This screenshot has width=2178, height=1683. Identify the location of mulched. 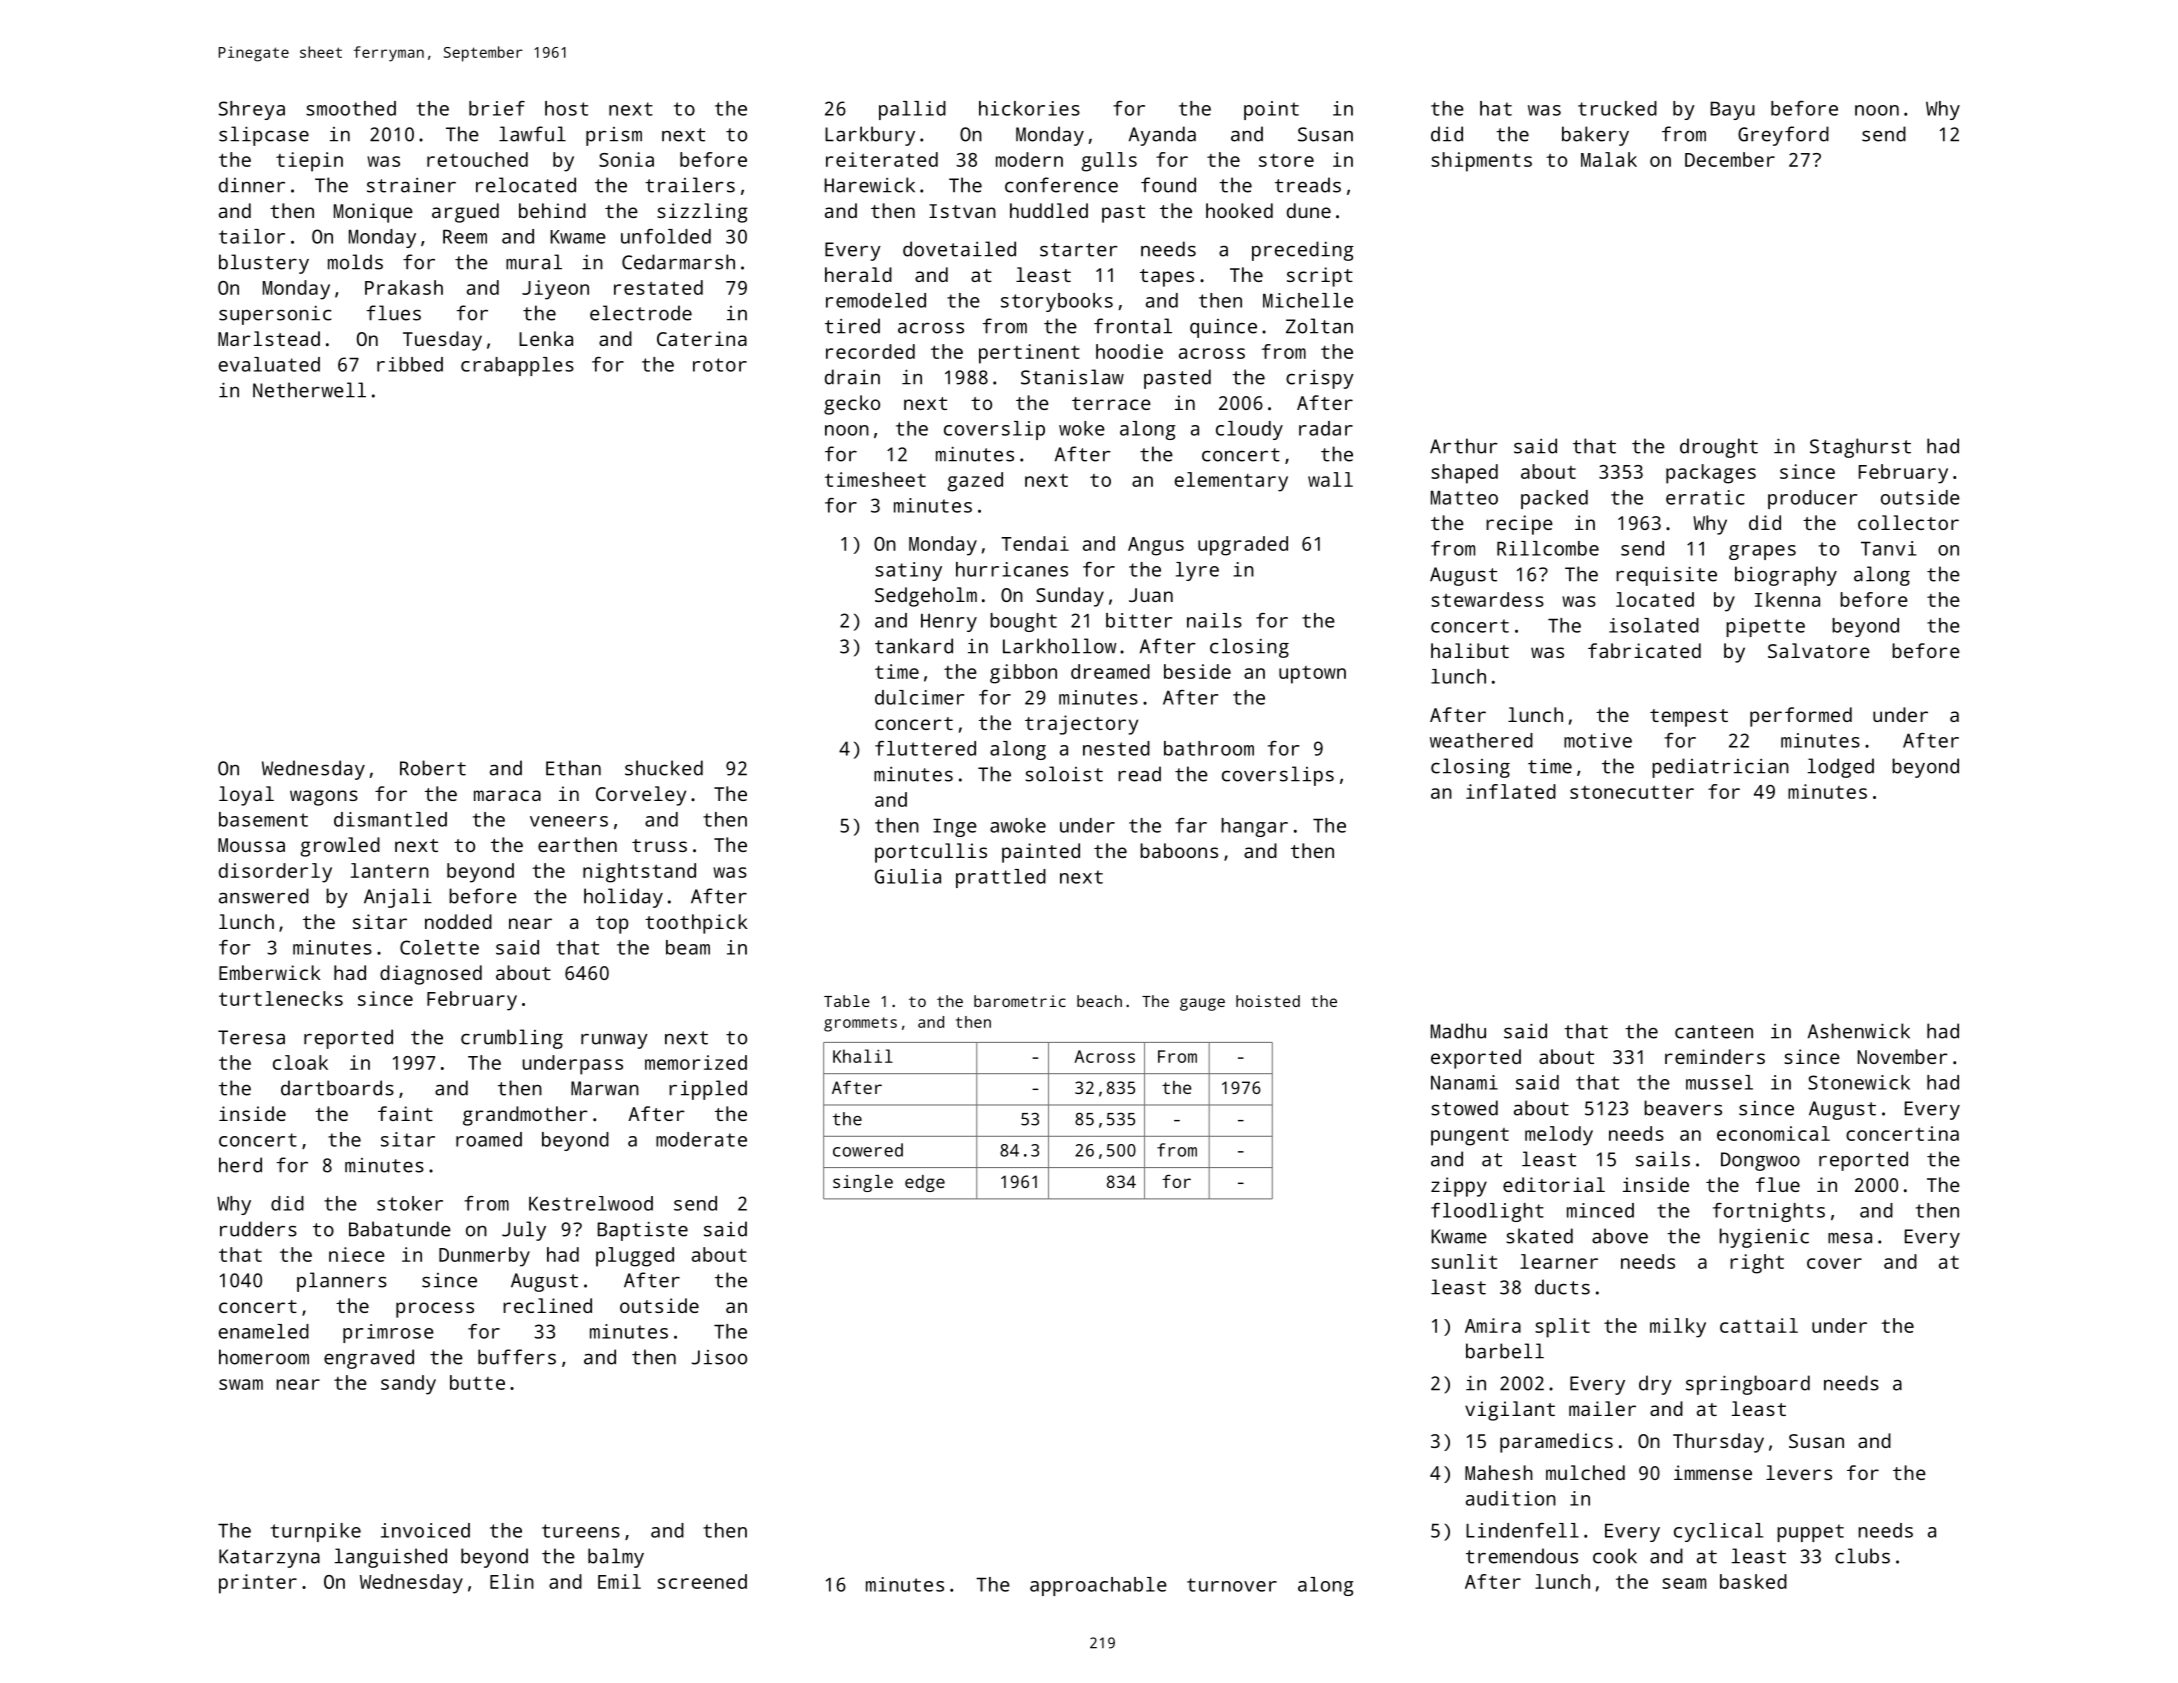
(1585, 1472).
